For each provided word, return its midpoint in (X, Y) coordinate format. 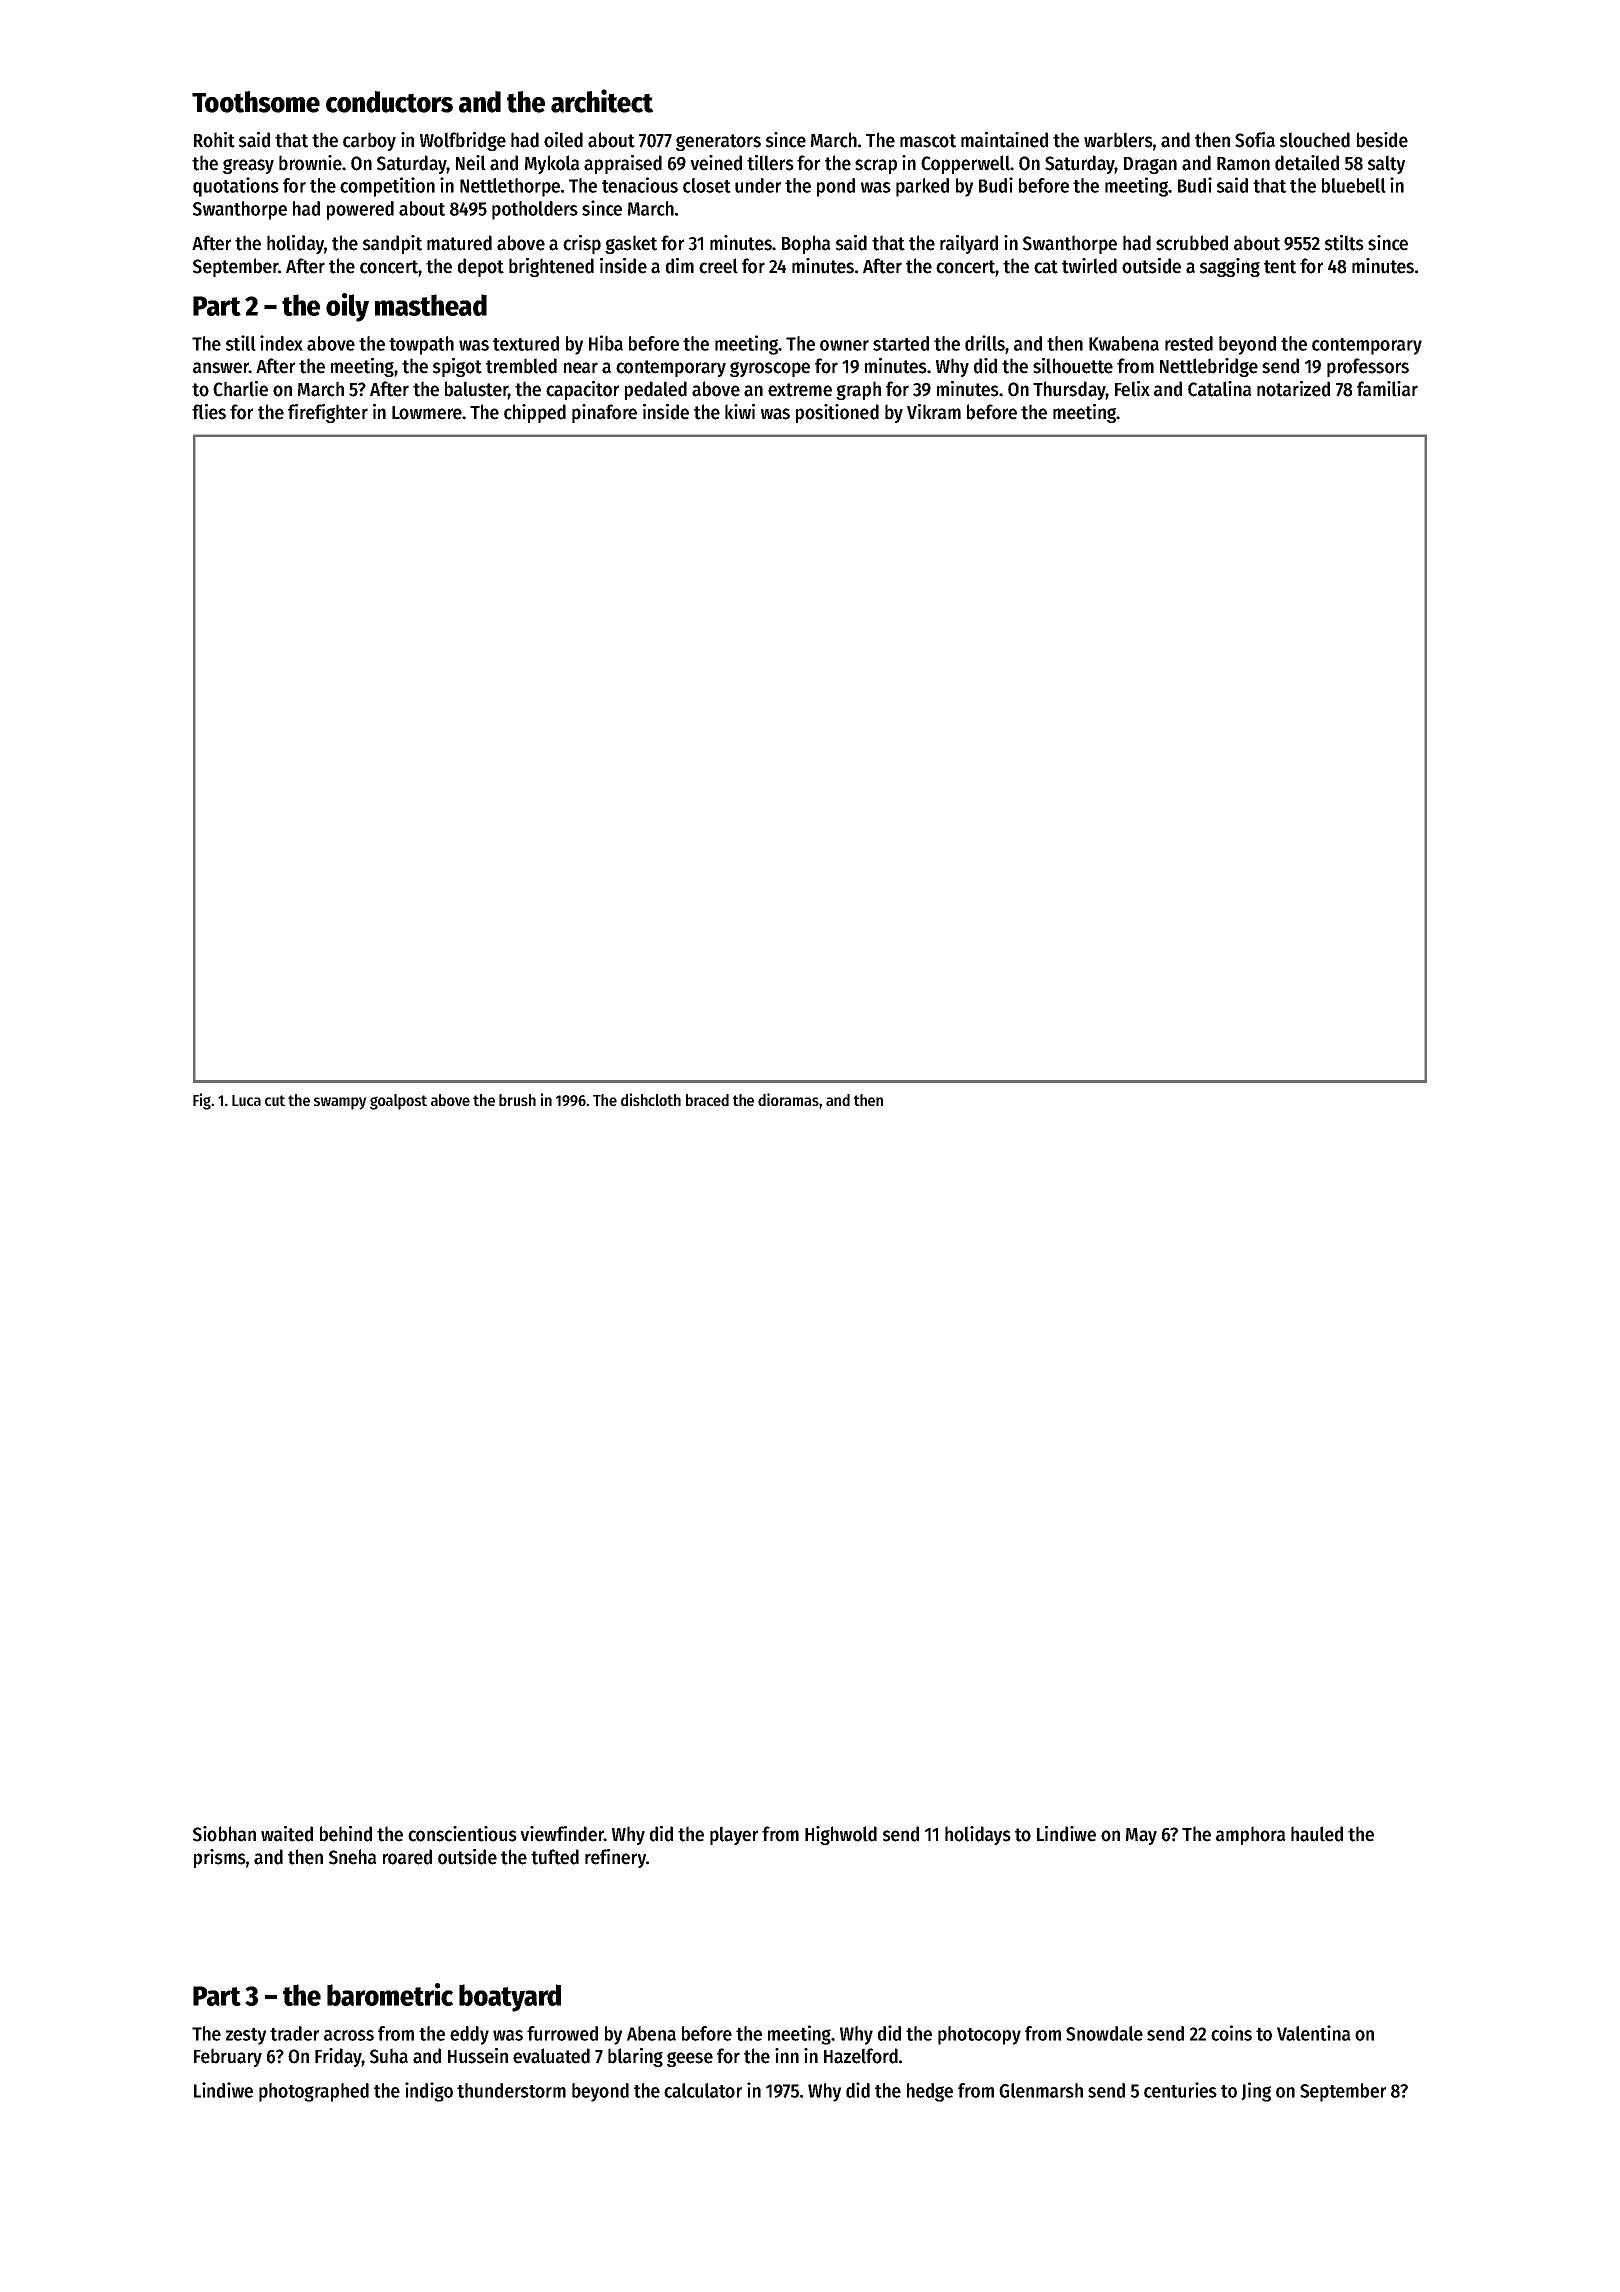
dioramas (788, 1099)
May (1141, 1836)
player (734, 1835)
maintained (1004, 140)
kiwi (740, 411)
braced (707, 1100)
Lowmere (427, 413)
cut (275, 1100)
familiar (1387, 389)
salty (1386, 164)
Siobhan (224, 1834)
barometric (390, 1994)
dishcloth (651, 1099)
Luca (246, 1100)
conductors (389, 102)
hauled (1317, 1834)
